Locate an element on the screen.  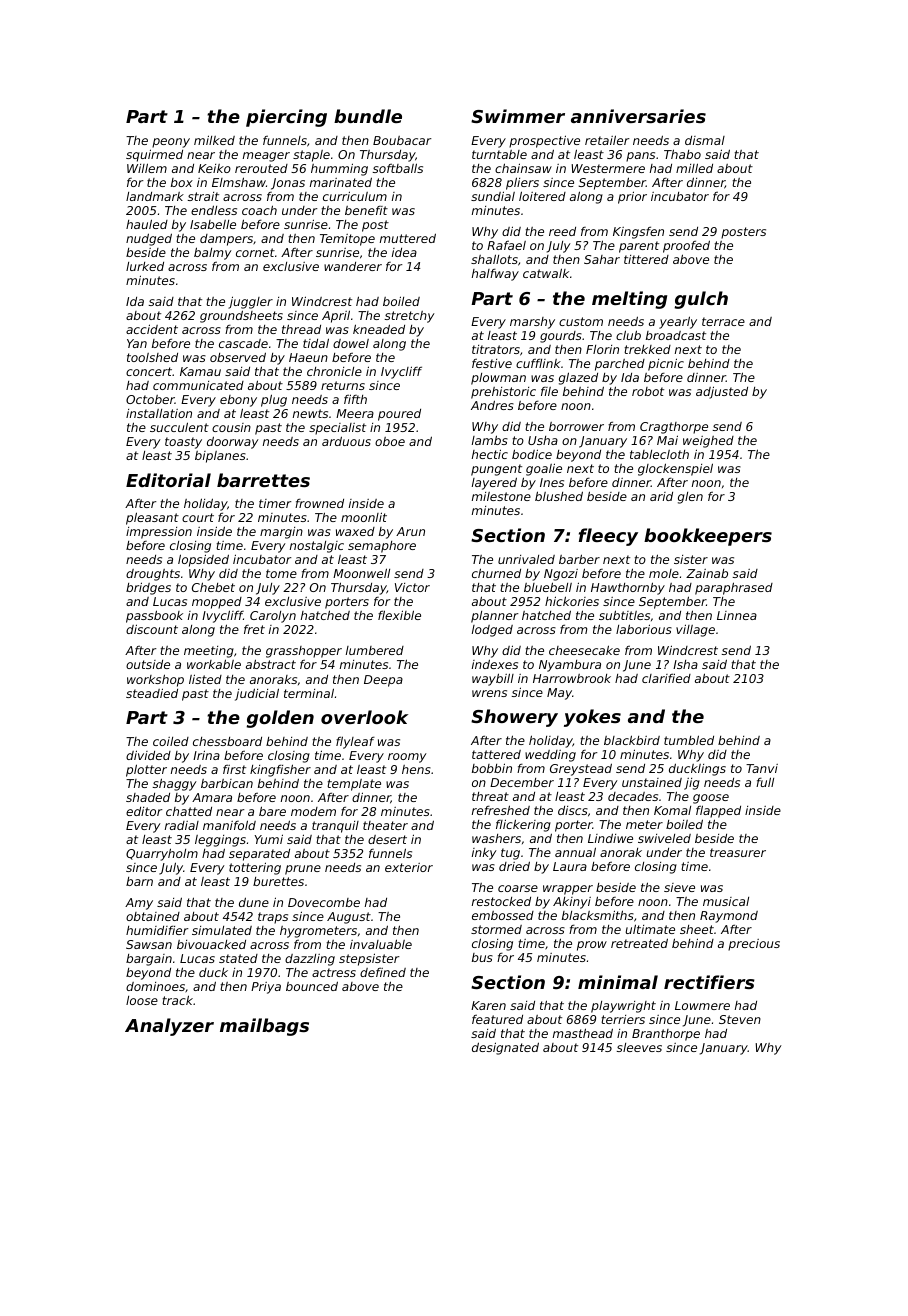
judicial is located at coordinates (257, 694).
